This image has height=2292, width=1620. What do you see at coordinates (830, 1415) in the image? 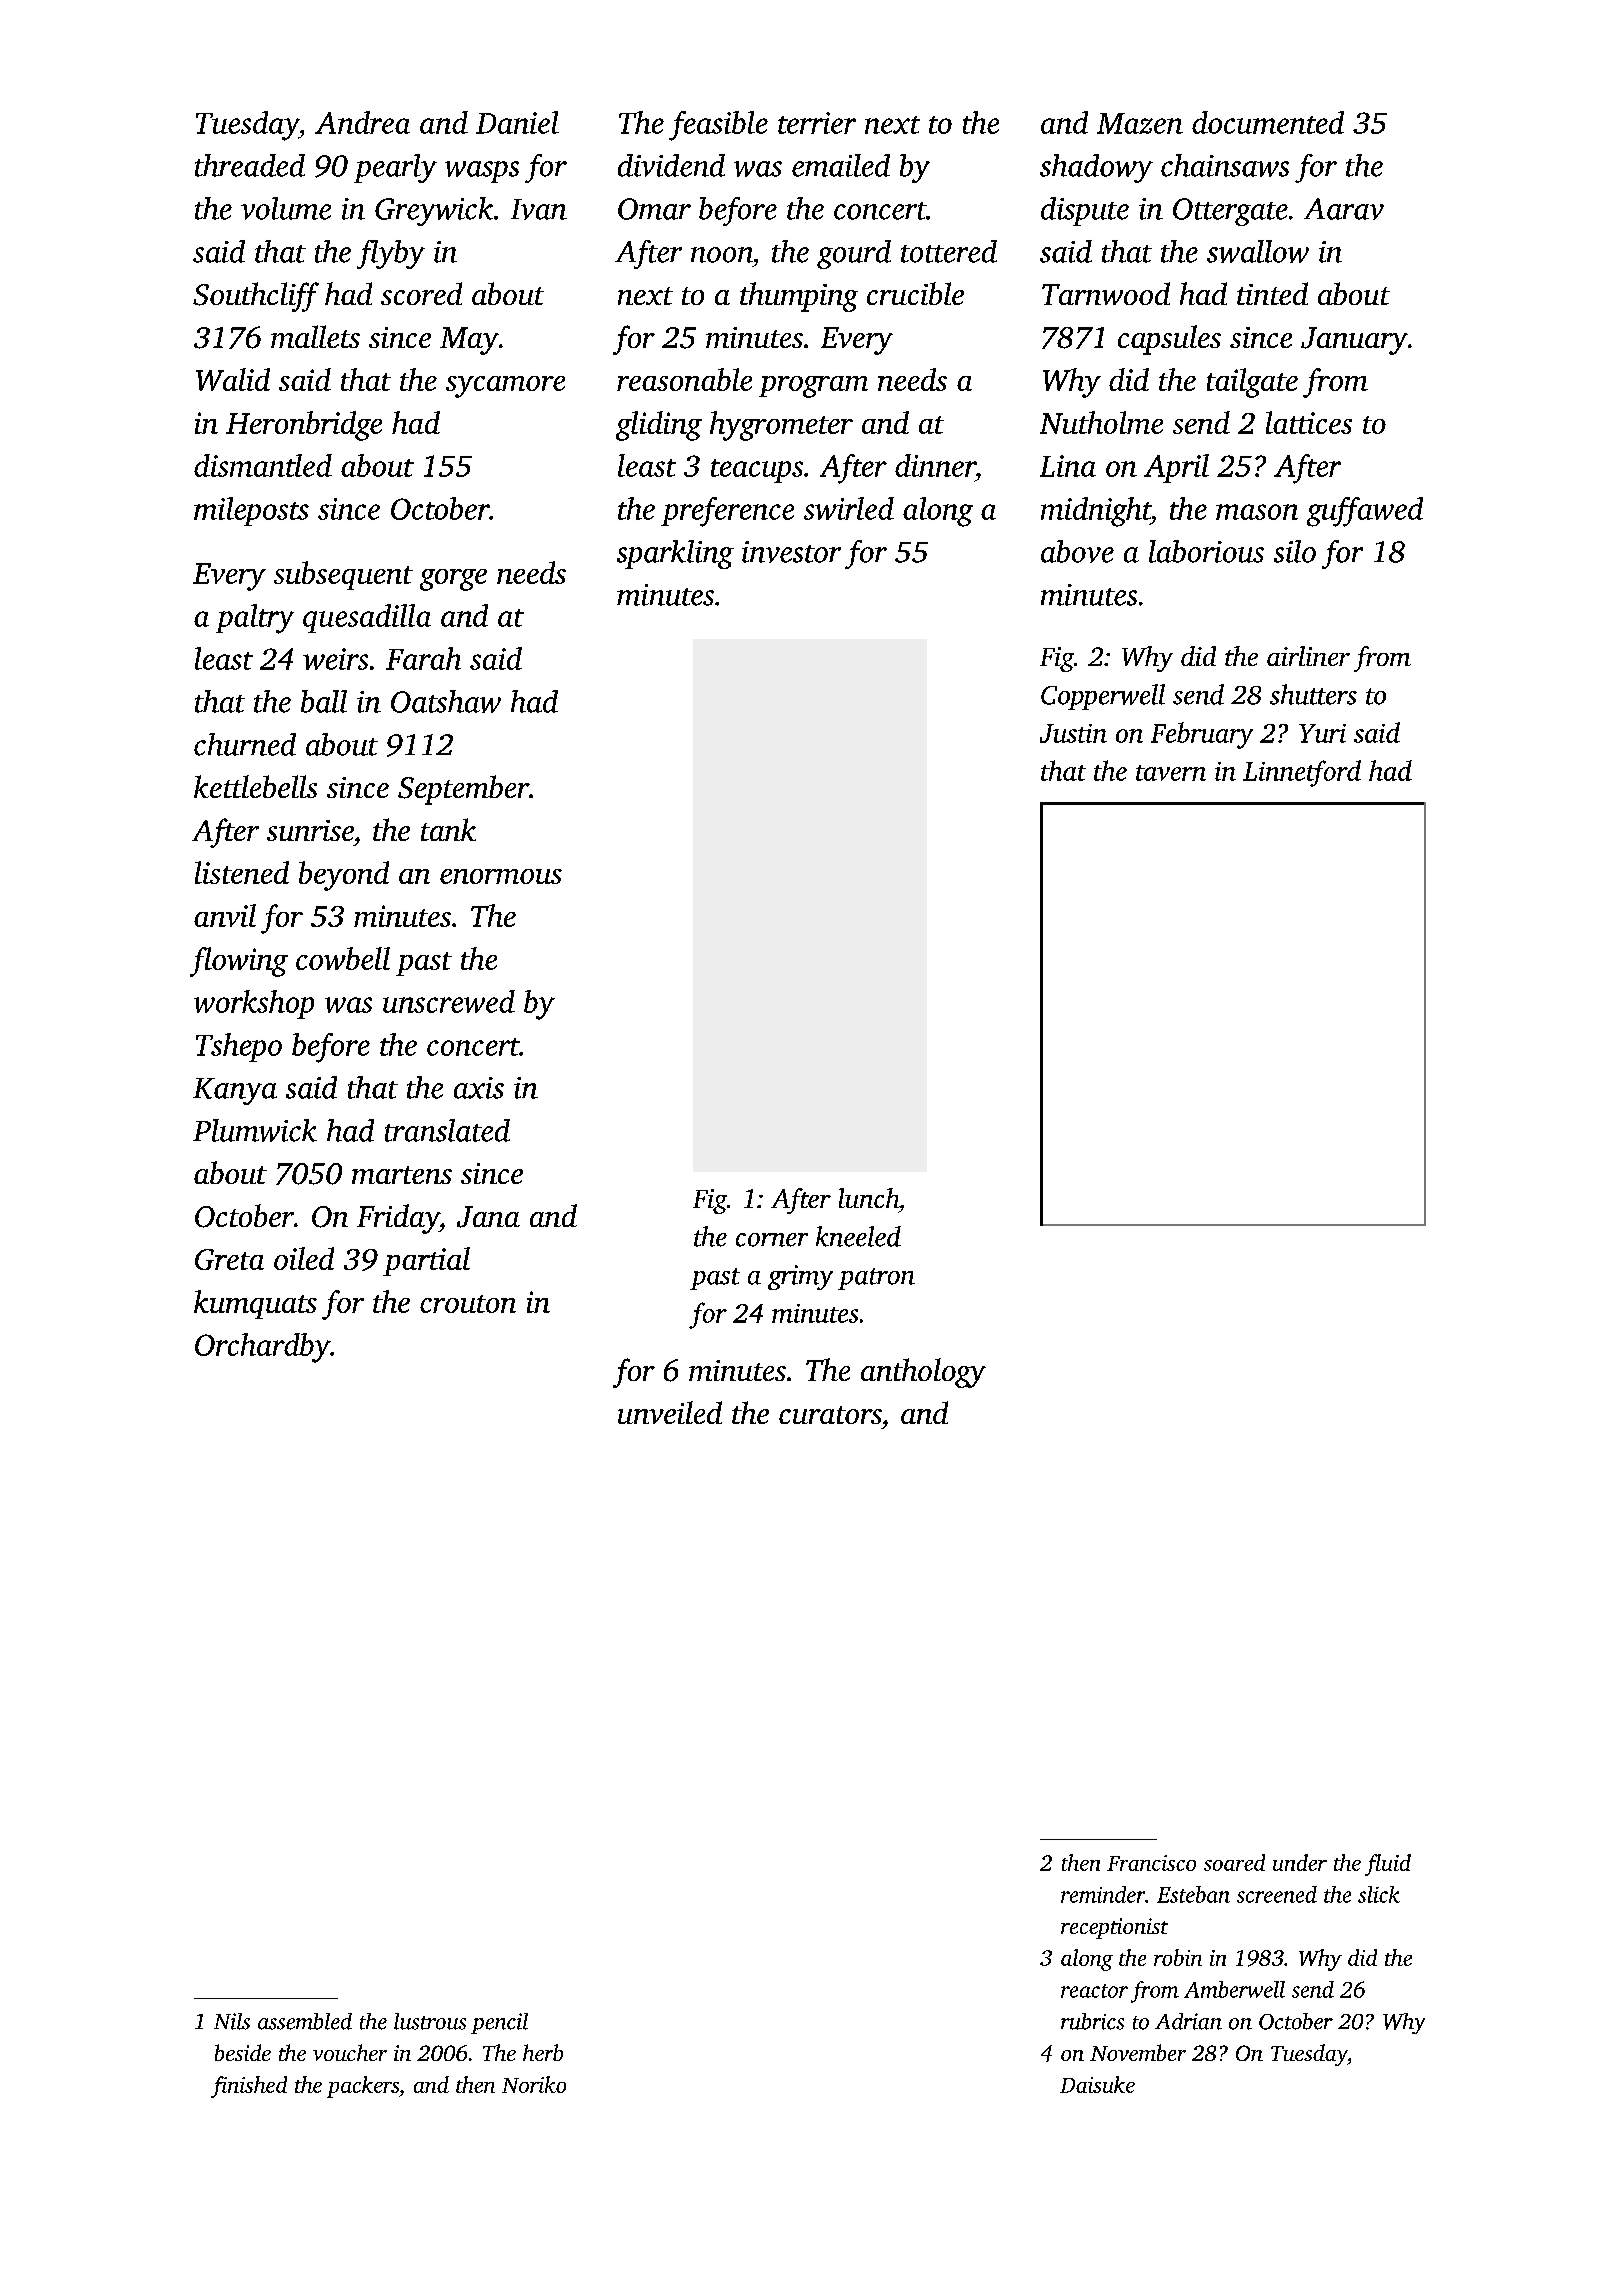
I see `curators` at bounding box center [830, 1415].
